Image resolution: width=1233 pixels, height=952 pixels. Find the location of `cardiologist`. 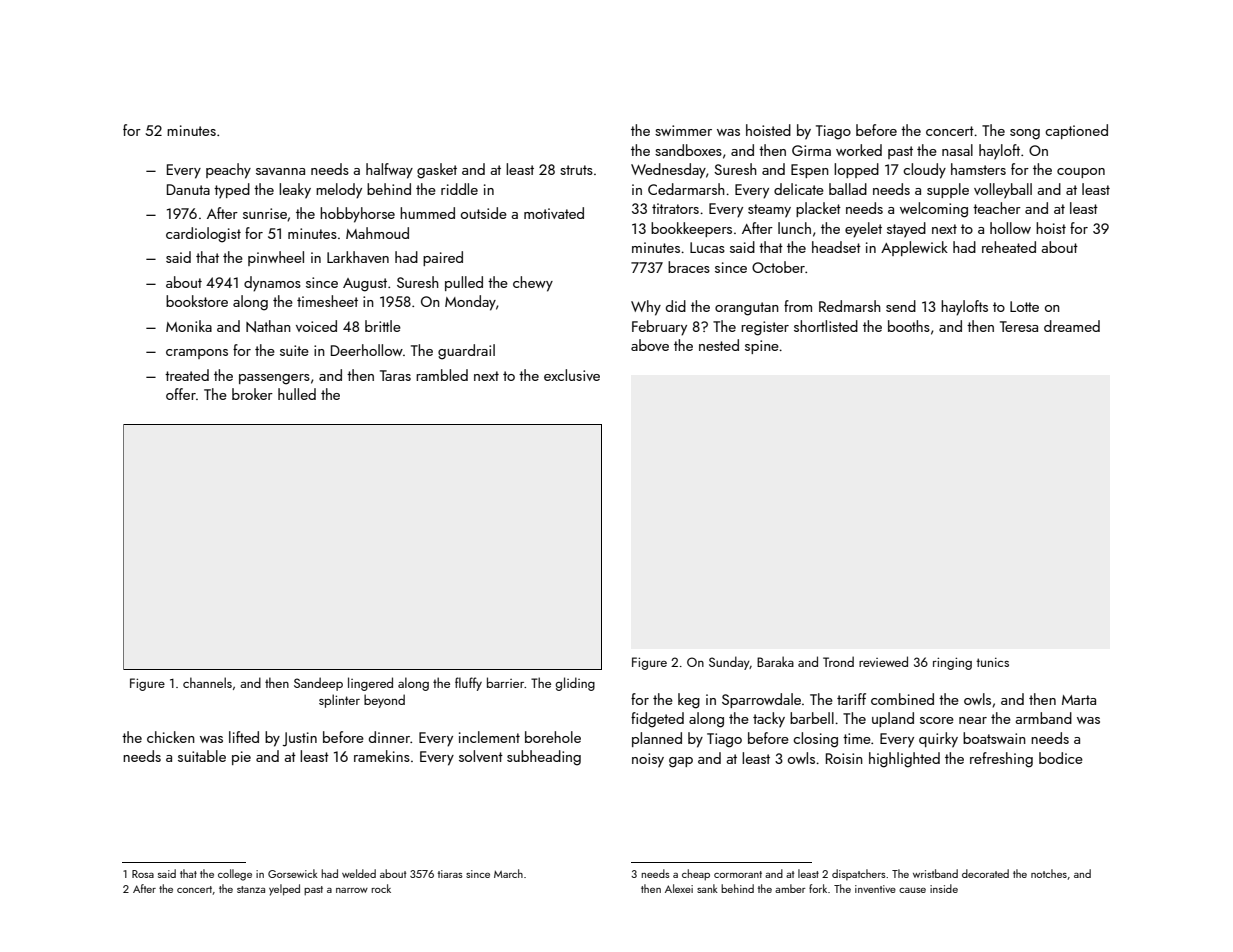

cardiologist is located at coordinates (203, 235).
